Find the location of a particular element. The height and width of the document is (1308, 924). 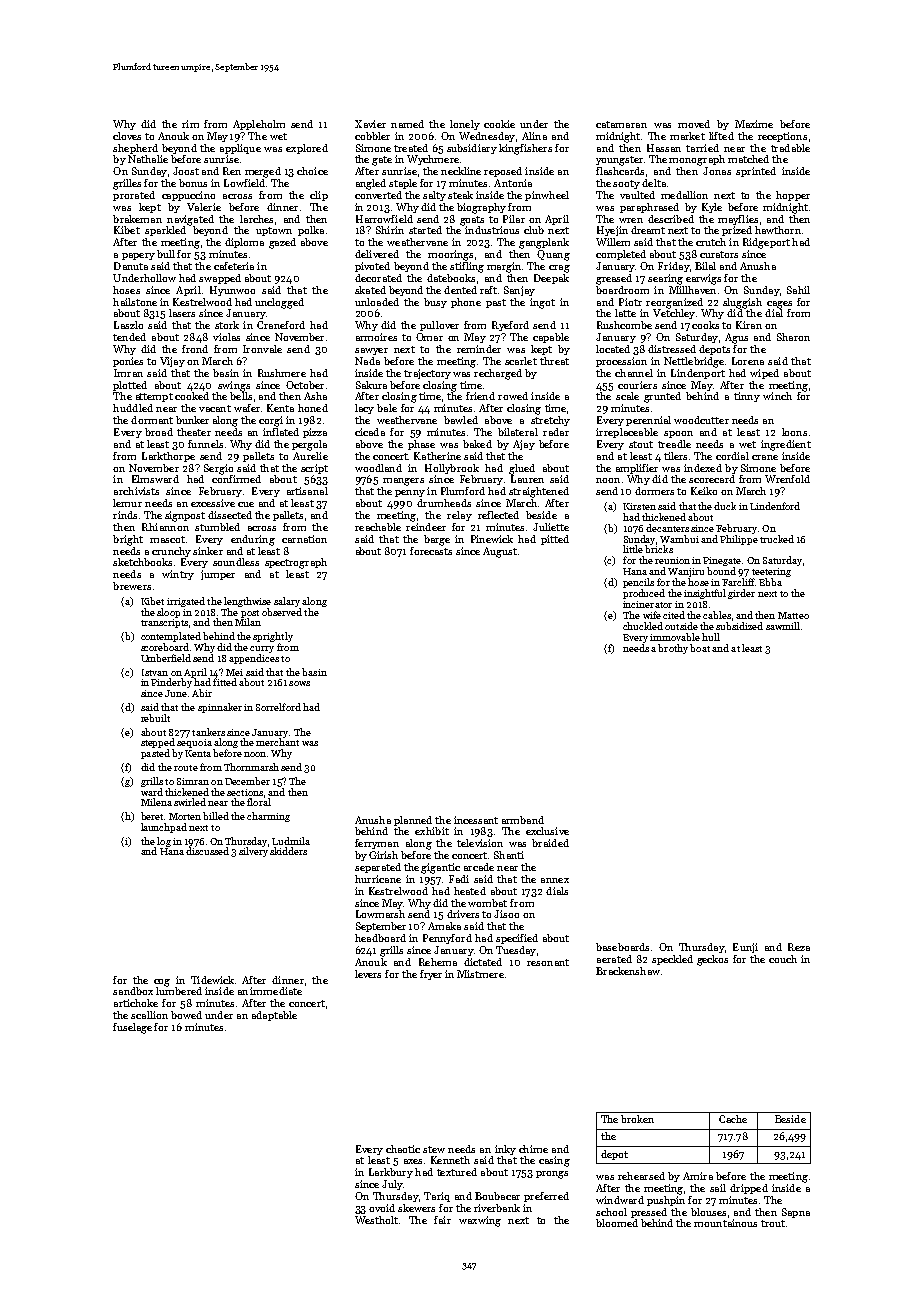

monograph is located at coordinates (697, 160).
